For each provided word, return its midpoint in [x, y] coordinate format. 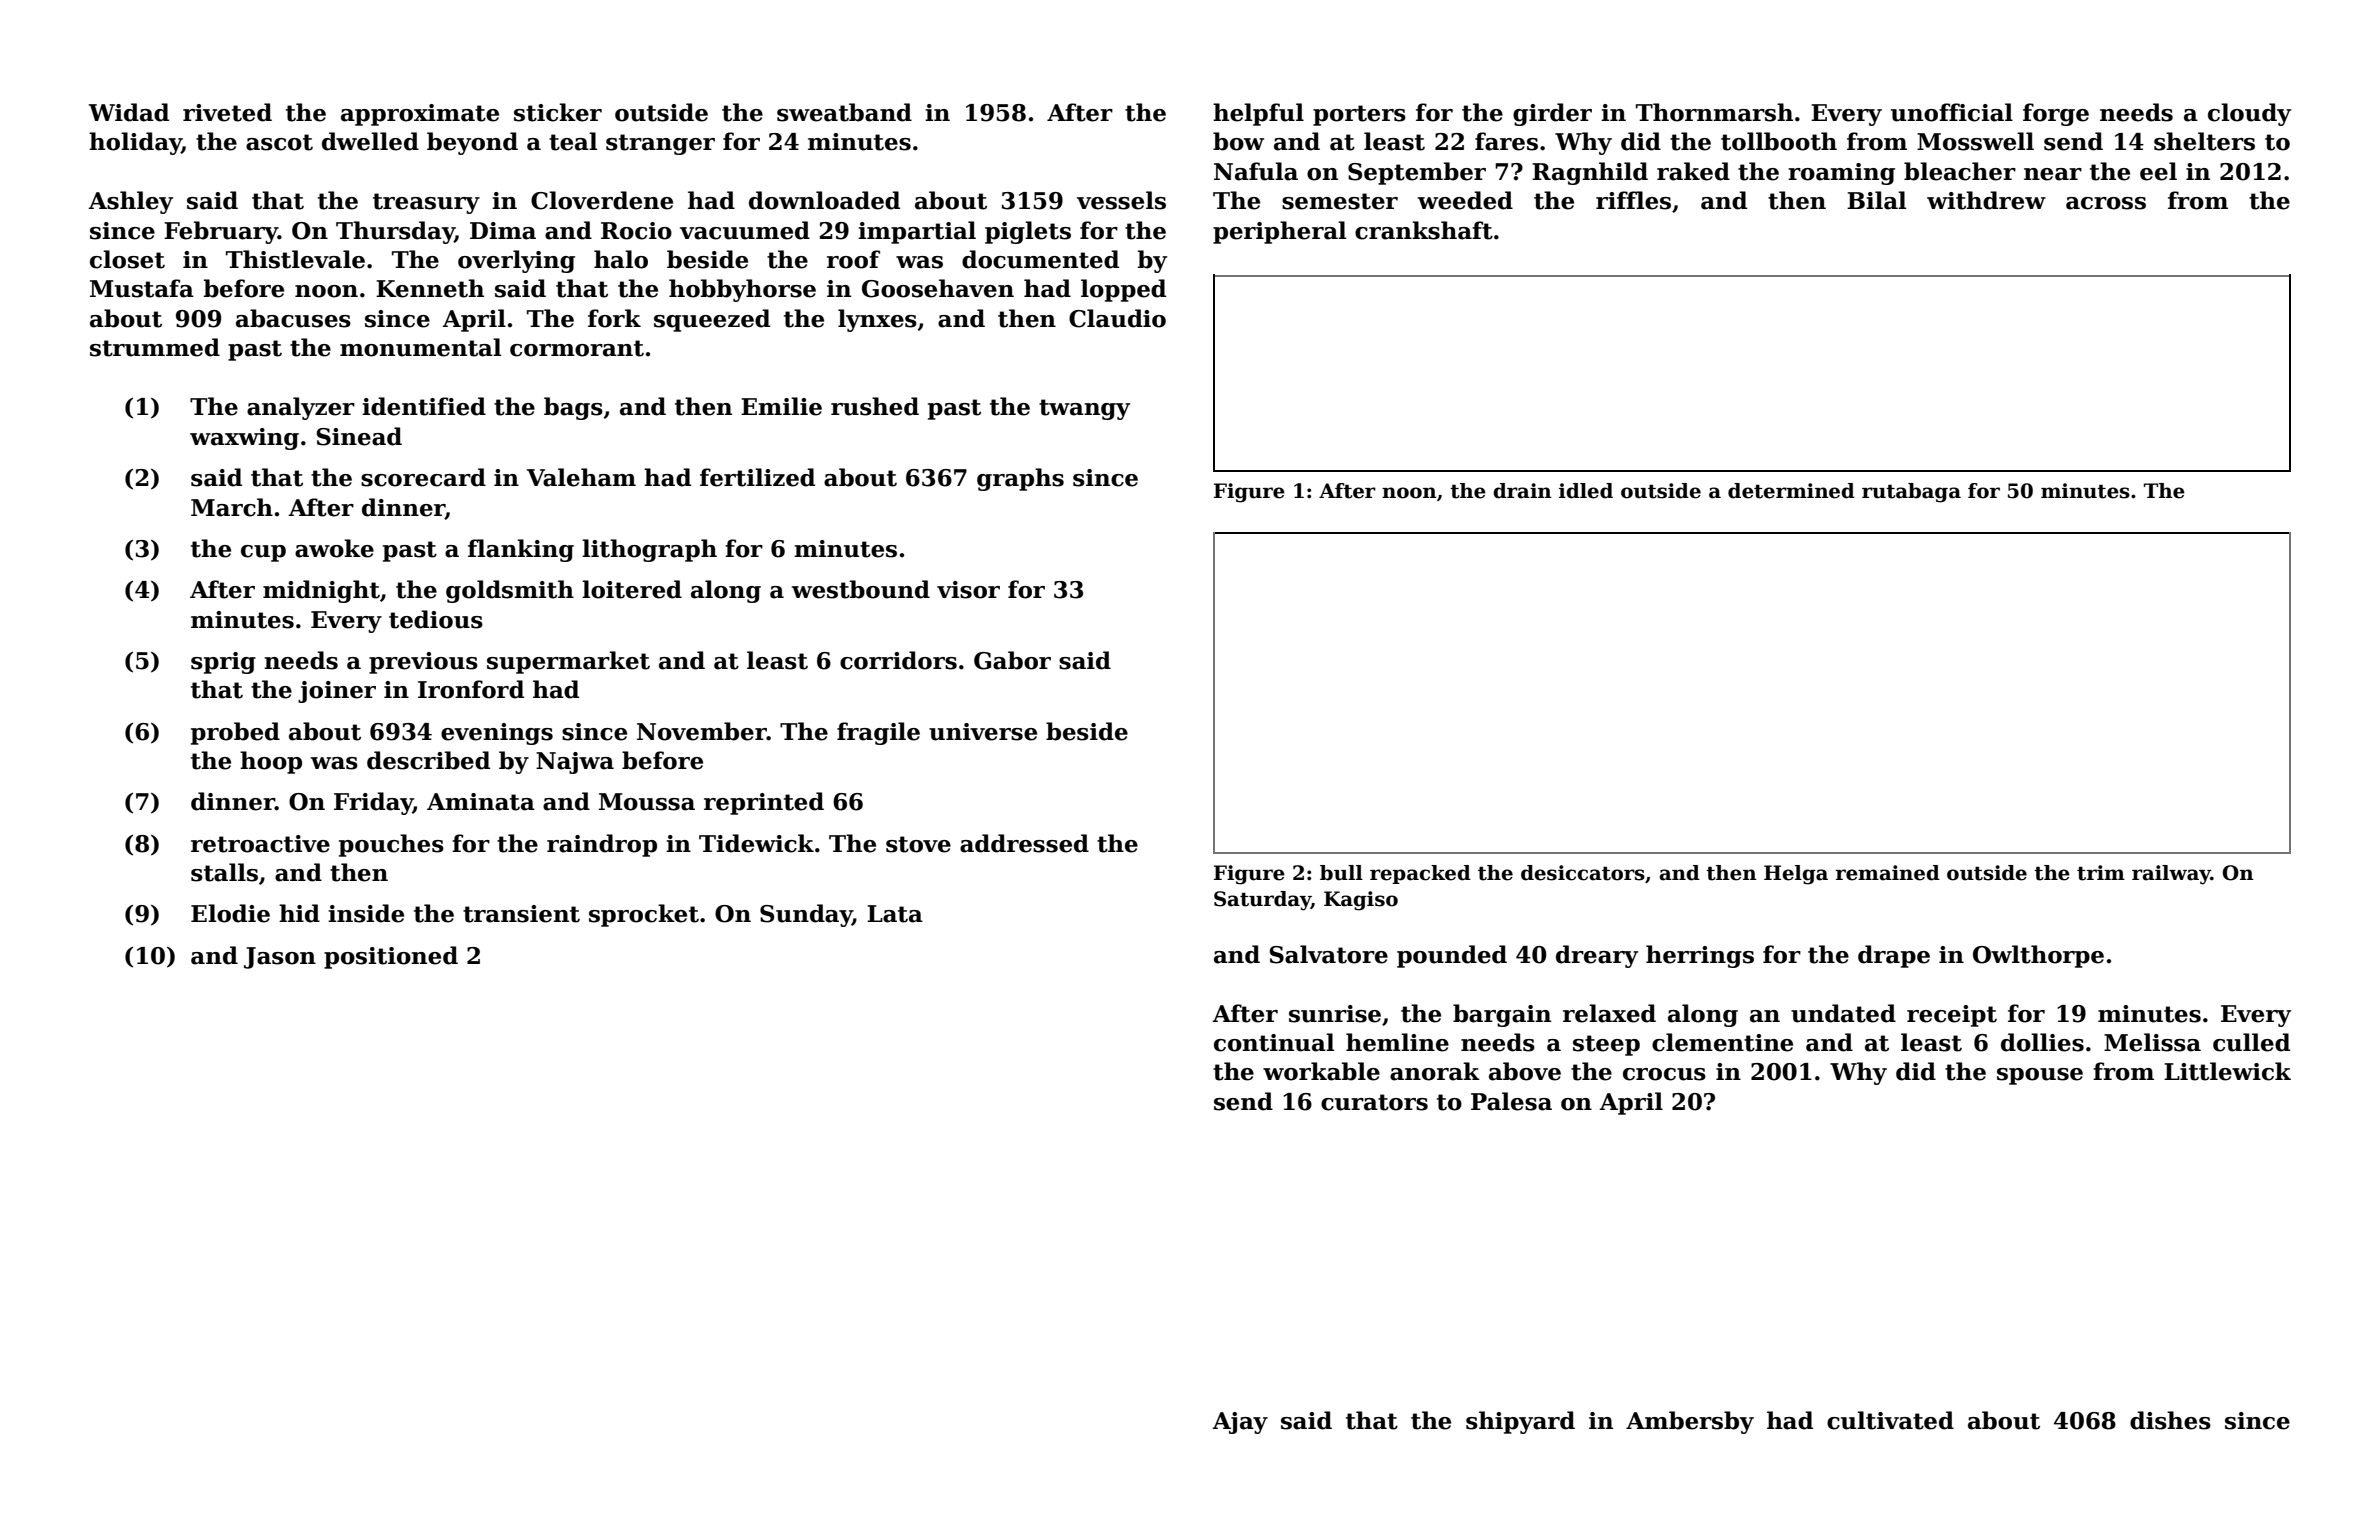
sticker [558, 112]
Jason [280, 958]
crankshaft [1424, 230]
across [2106, 203]
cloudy [2249, 114]
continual [1274, 1042]
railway [2171, 875]
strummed [155, 347]
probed [235, 733]
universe [983, 732]
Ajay [1240, 1423]
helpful [1258, 114]
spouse [2040, 1076]
